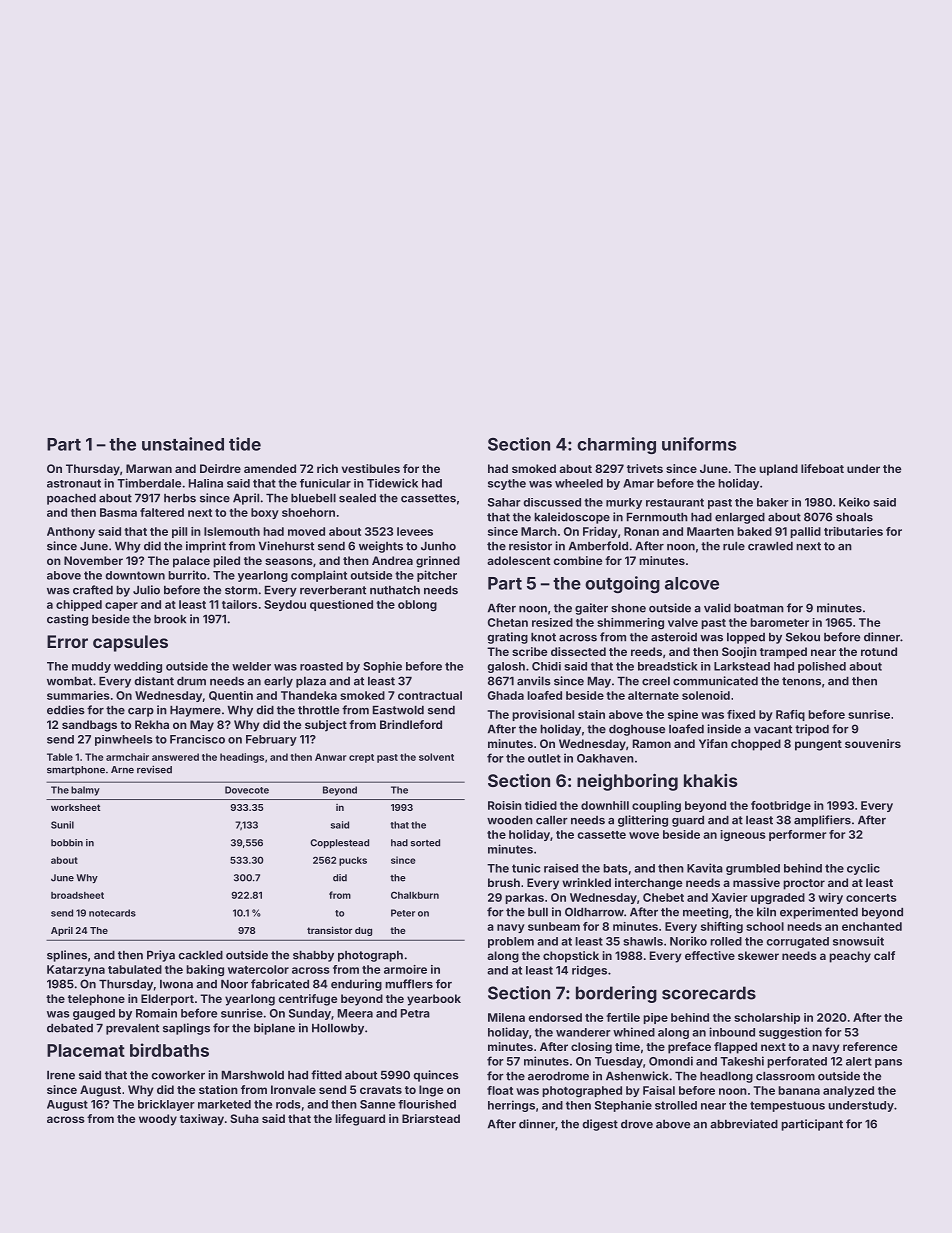 The image size is (952, 1233). I want to click on drum, so click(191, 681).
